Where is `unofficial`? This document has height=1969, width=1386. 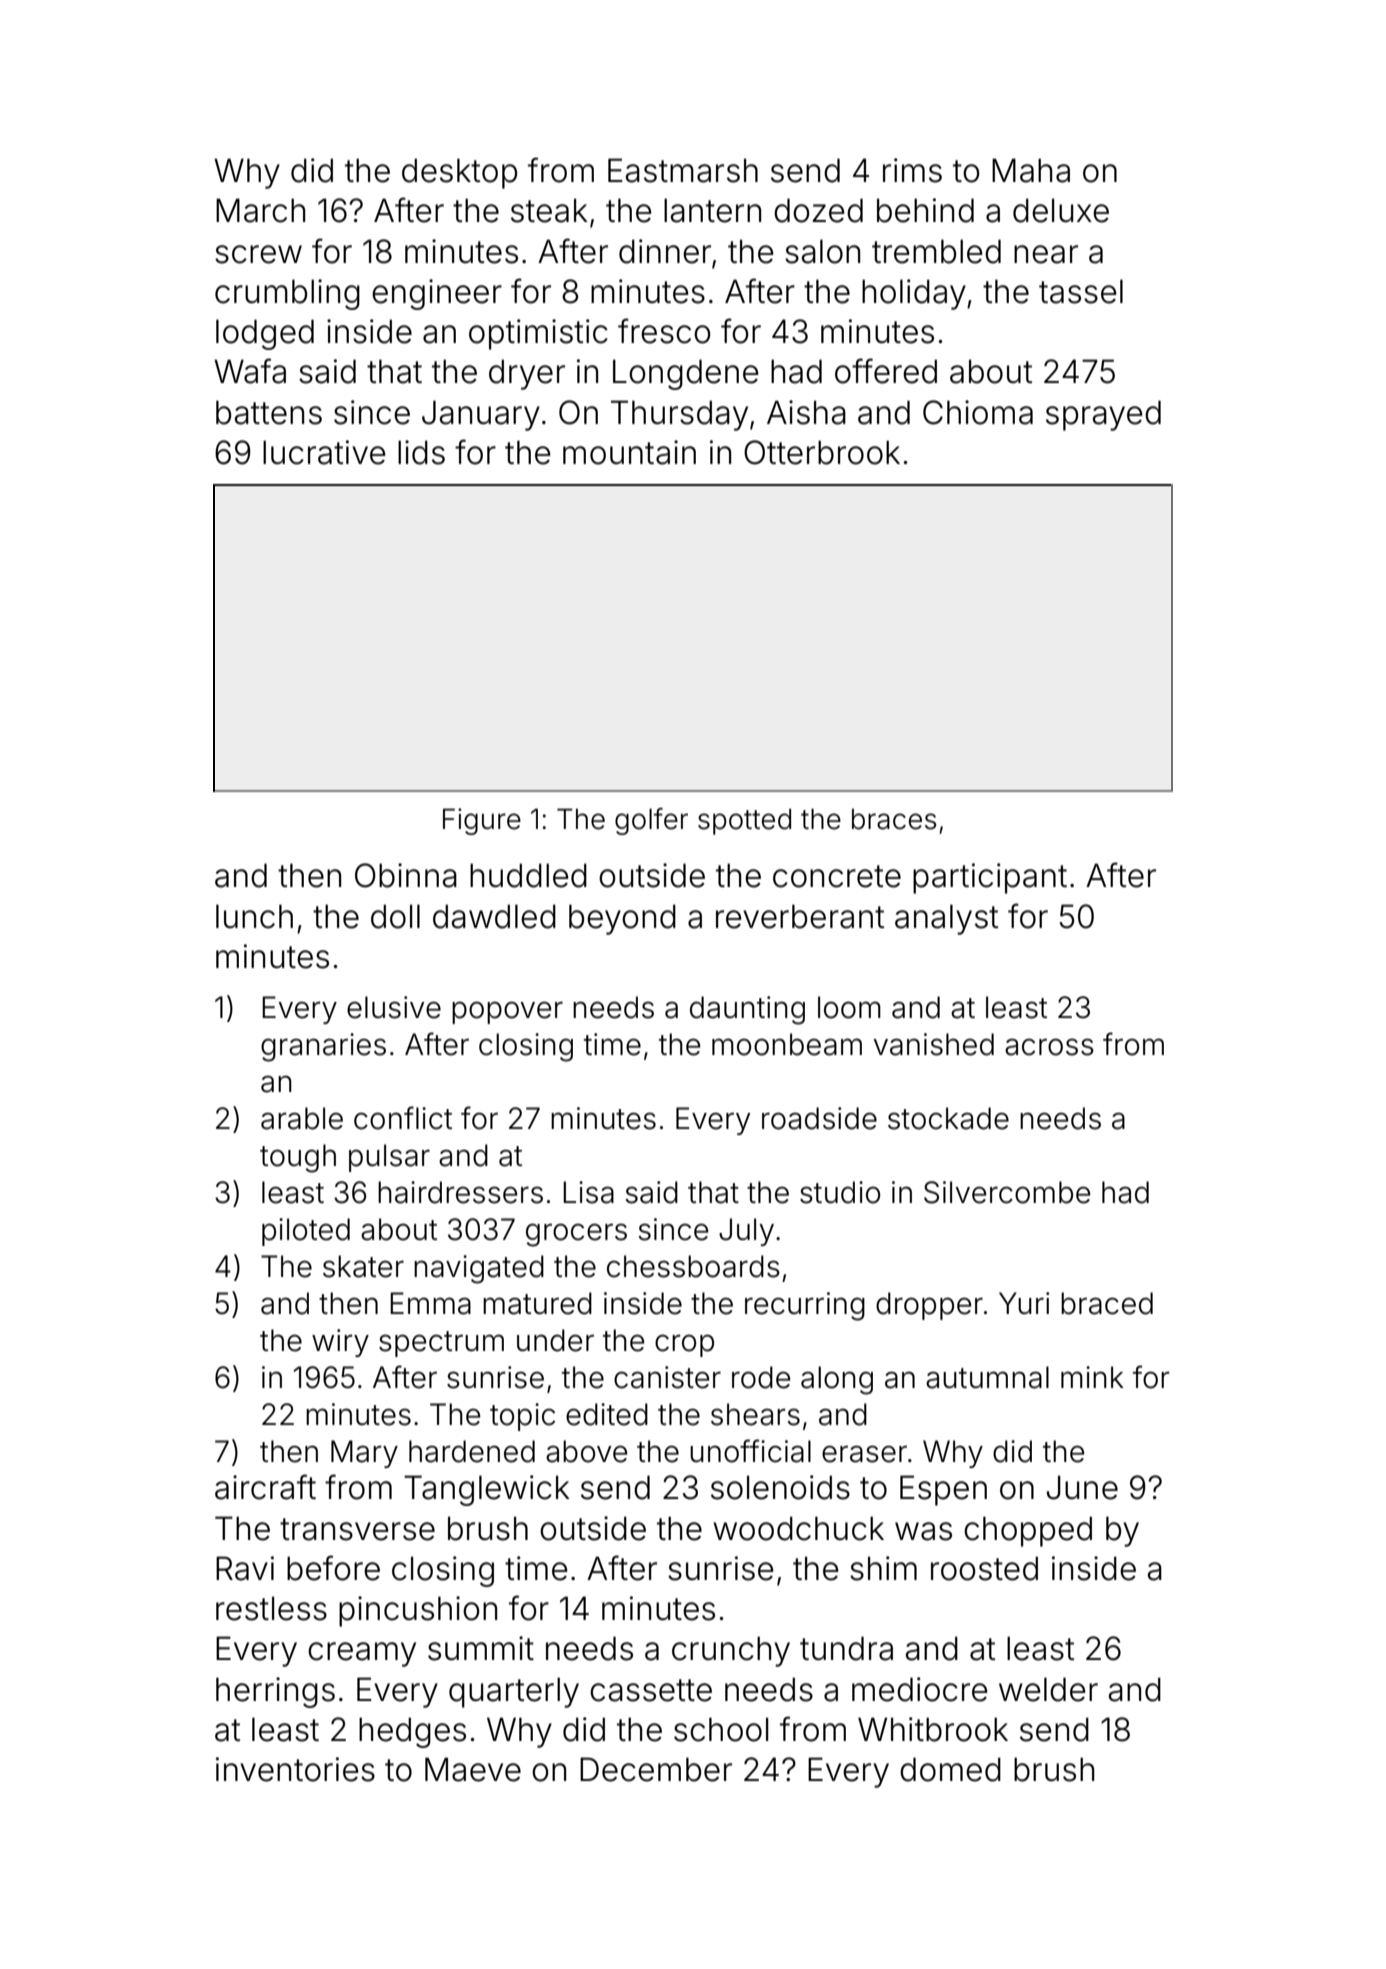
unofficial is located at coordinates (750, 1451).
